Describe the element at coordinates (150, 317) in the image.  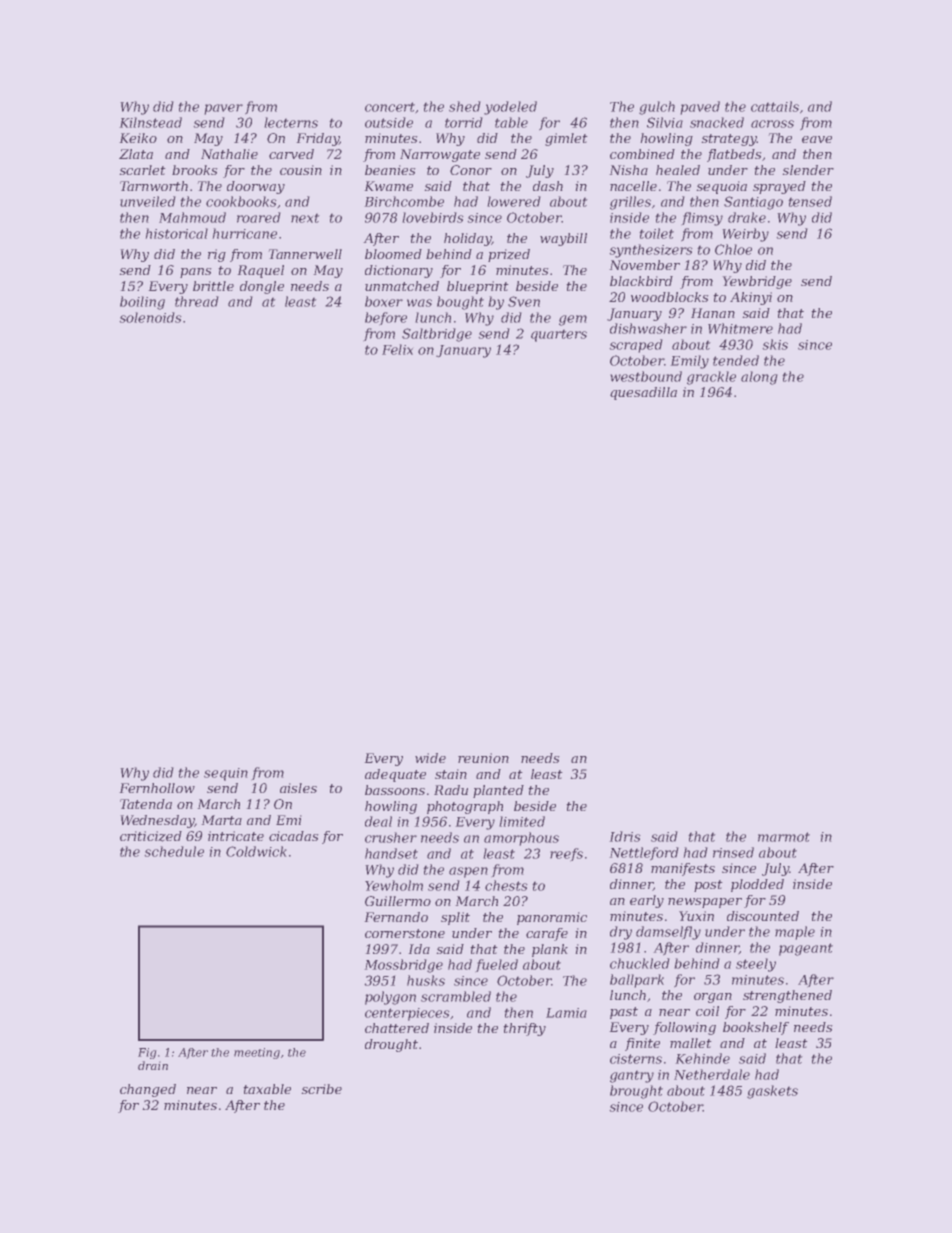
I see `solenoids` at that location.
